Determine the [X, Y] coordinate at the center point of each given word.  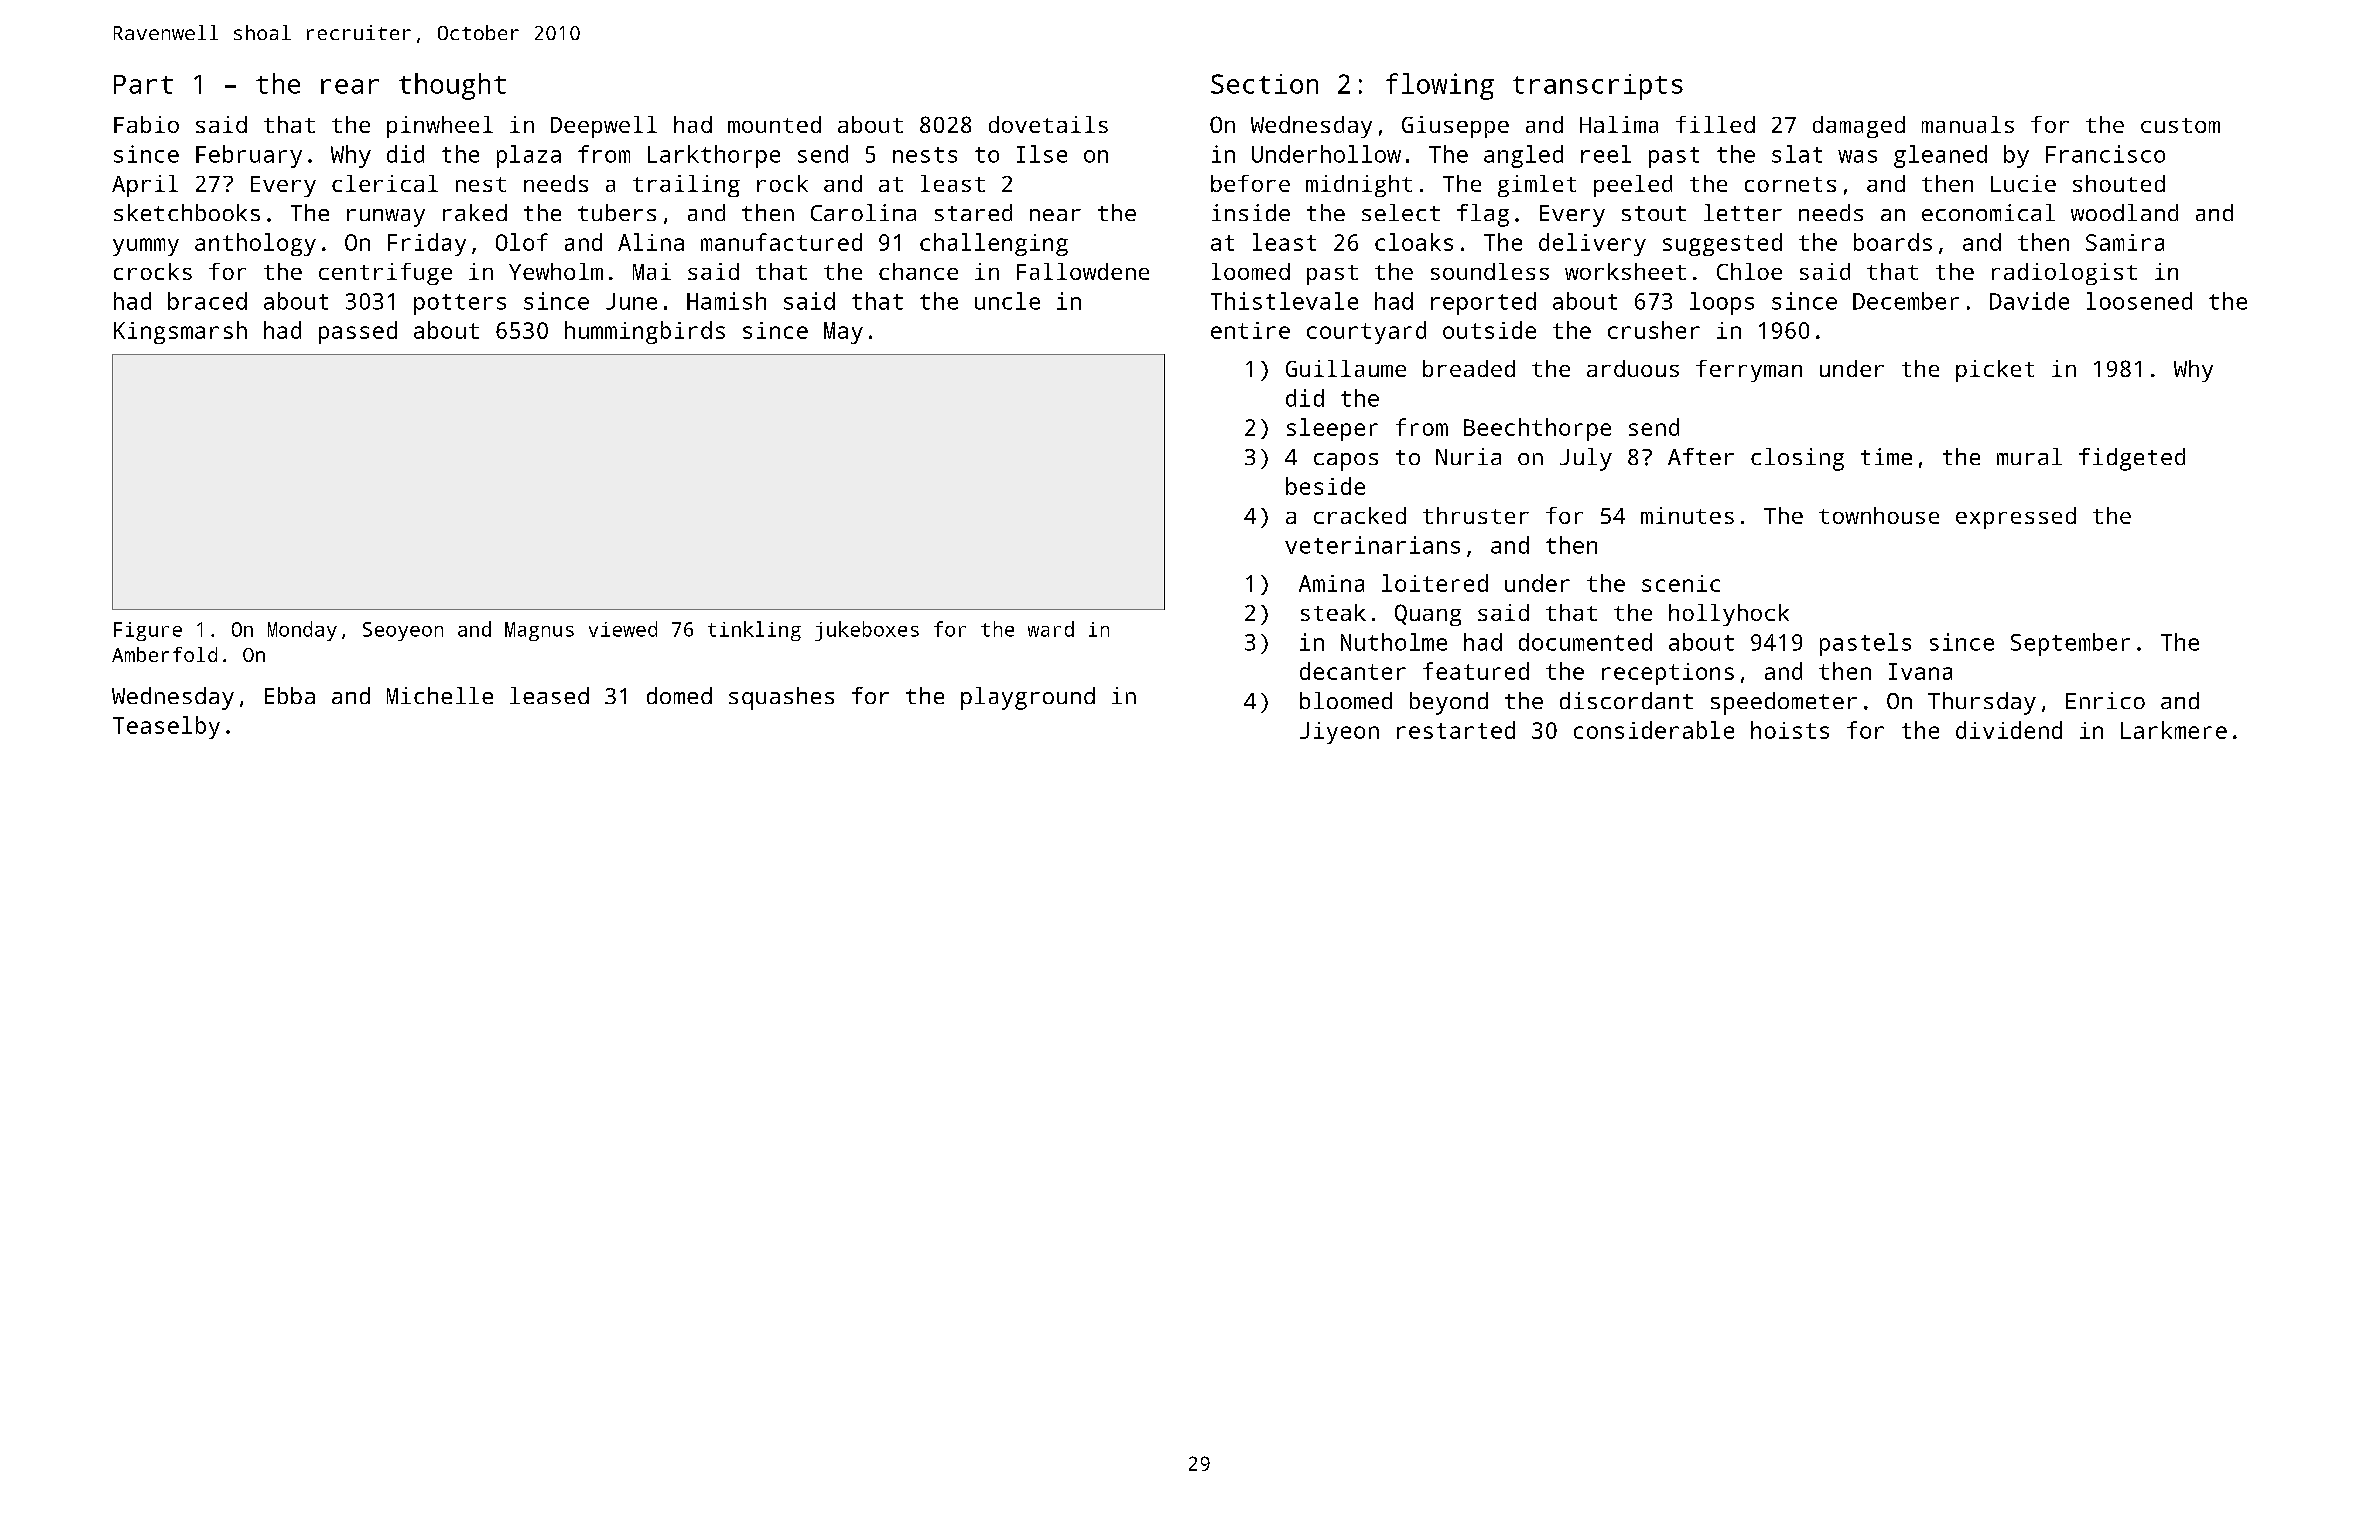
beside [1325, 486]
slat [1797, 154]
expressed [2016, 518]
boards [1893, 242]
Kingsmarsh [180, 332]
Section [1264, 84]
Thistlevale [1284, 301]
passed [358, 332]
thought [452, 86]
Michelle [440, 695]
